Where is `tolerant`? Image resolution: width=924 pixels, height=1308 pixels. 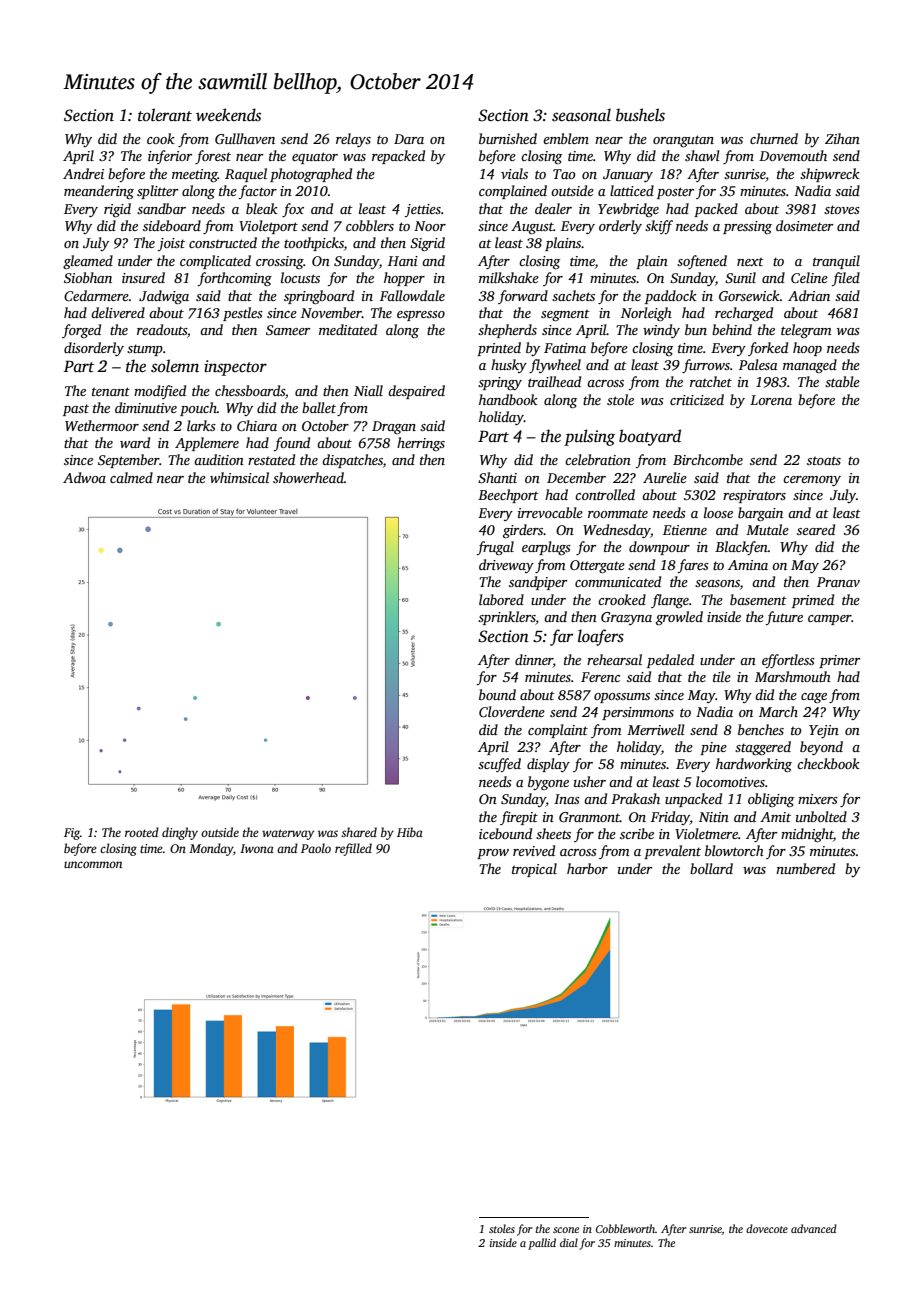 tolerant is located at coordinates (165, 115).
